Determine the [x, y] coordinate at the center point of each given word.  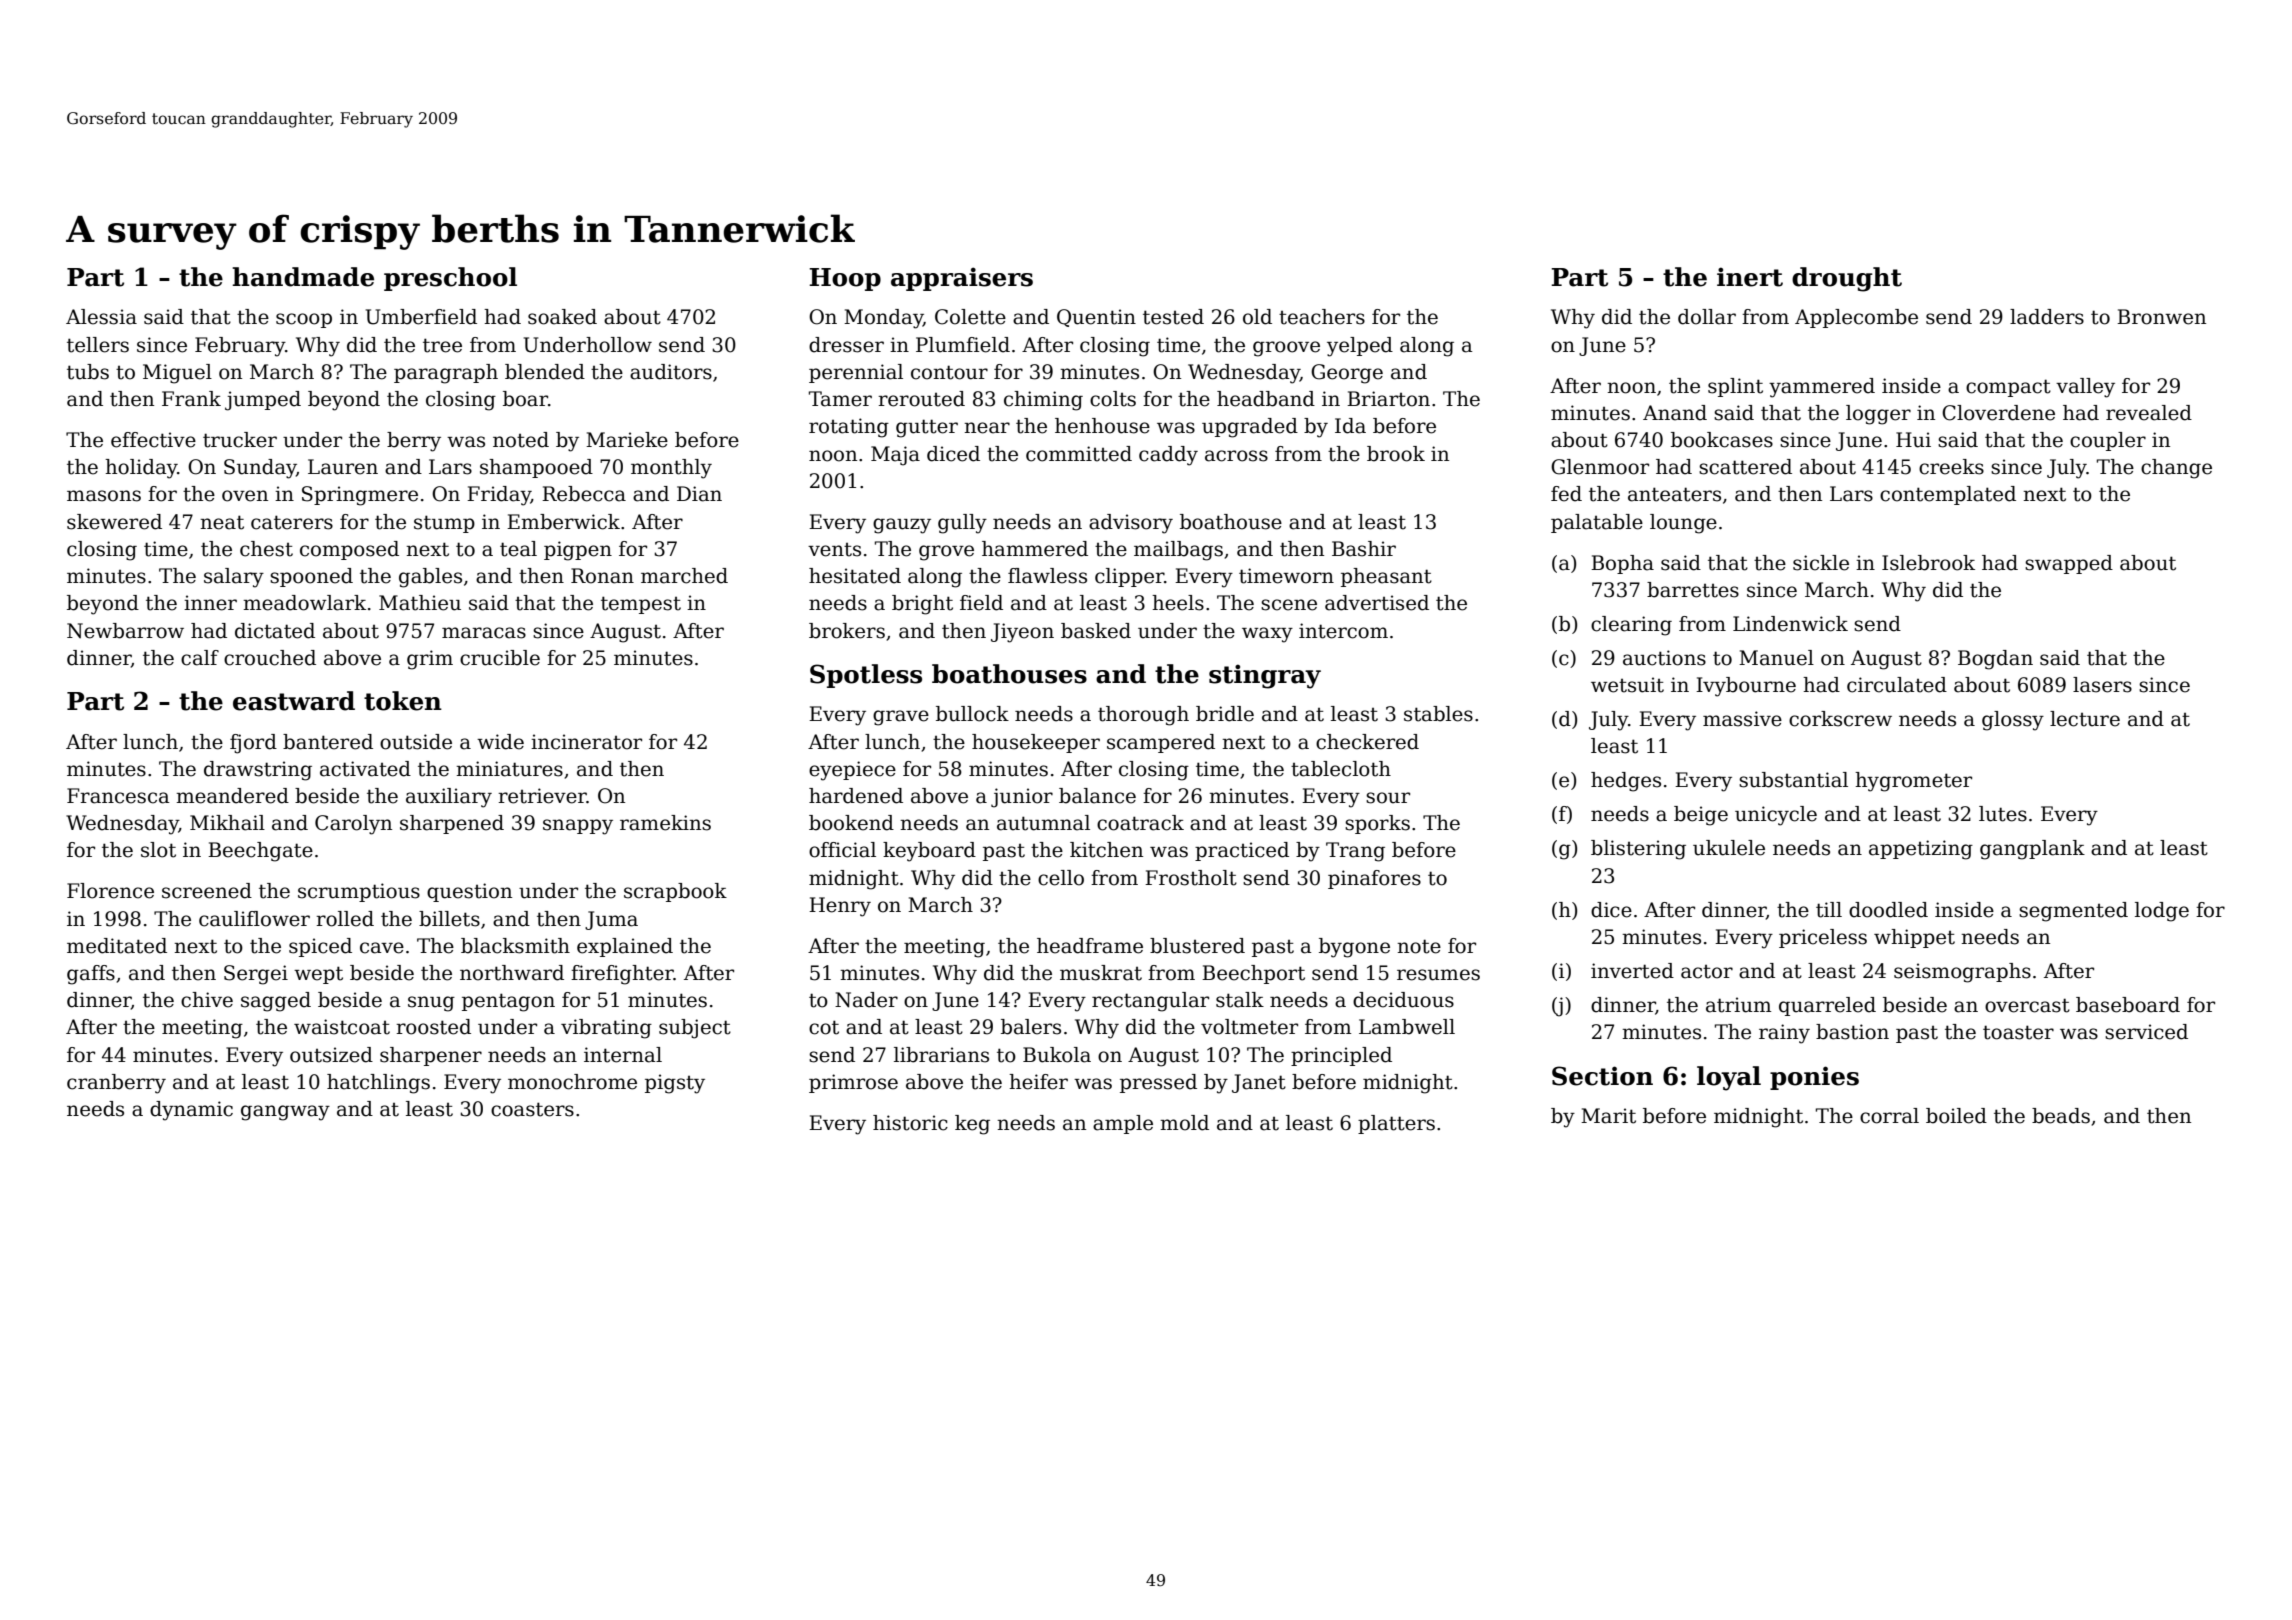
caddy [1168, 456]
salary [234, 578]
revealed [2149, 413]
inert [1750, 277]
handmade [303, 277]
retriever [542, 796]
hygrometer [1913, 782]
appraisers [962, 279]
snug [431, 1004]
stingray [1265, 676]
